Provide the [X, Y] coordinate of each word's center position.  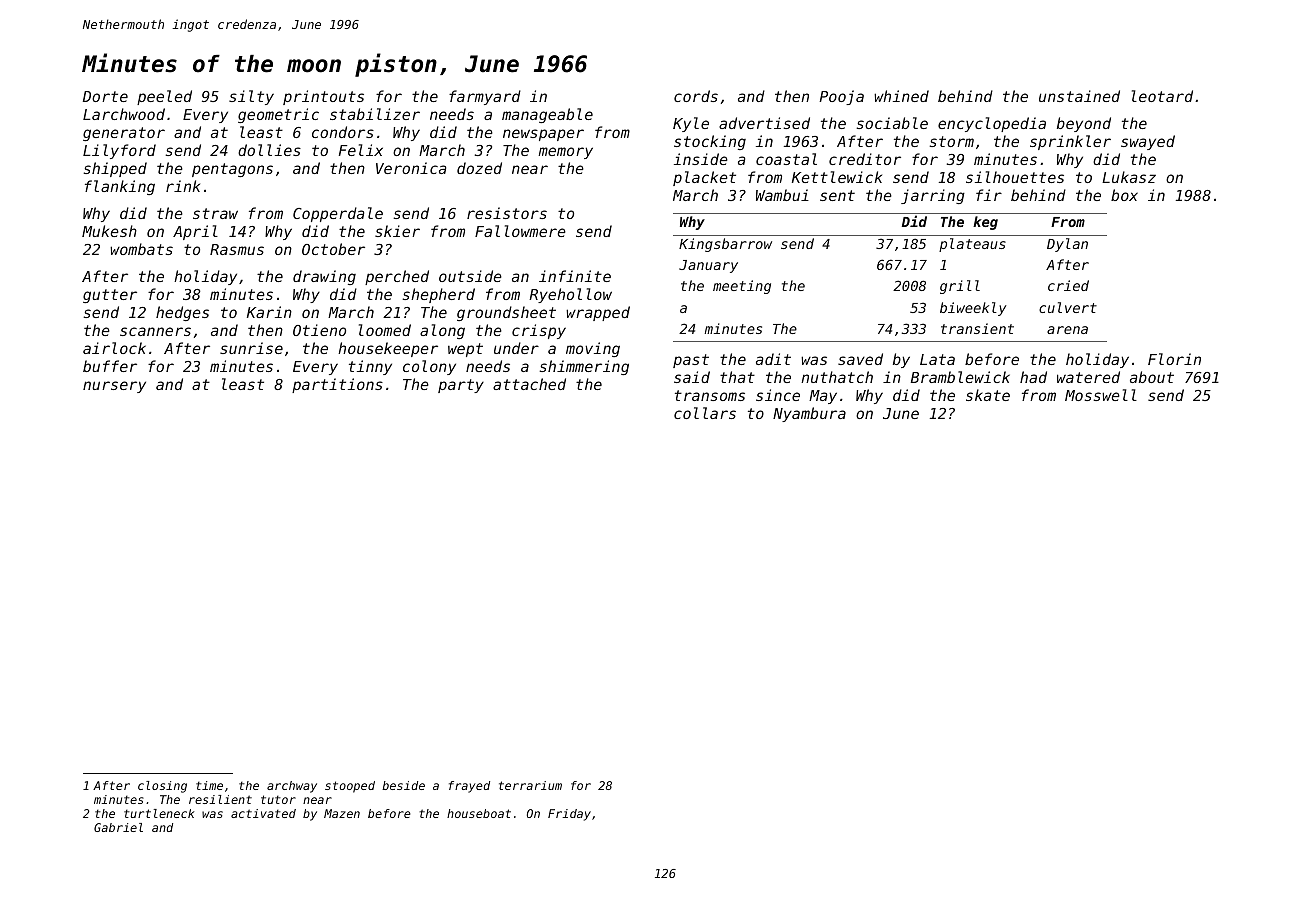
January [708, 266]
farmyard [485, 97]
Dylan [1067, 245]
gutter [110, 296]
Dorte [105, 96]
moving [593, 349]
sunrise [251, 348]
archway [292, 787]
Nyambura [809, 414]
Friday [569, 815]
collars [705, 413]
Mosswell [1101, 395]
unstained [1079, 96]
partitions [337, 385]
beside [403, 785]
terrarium [530, 785]
